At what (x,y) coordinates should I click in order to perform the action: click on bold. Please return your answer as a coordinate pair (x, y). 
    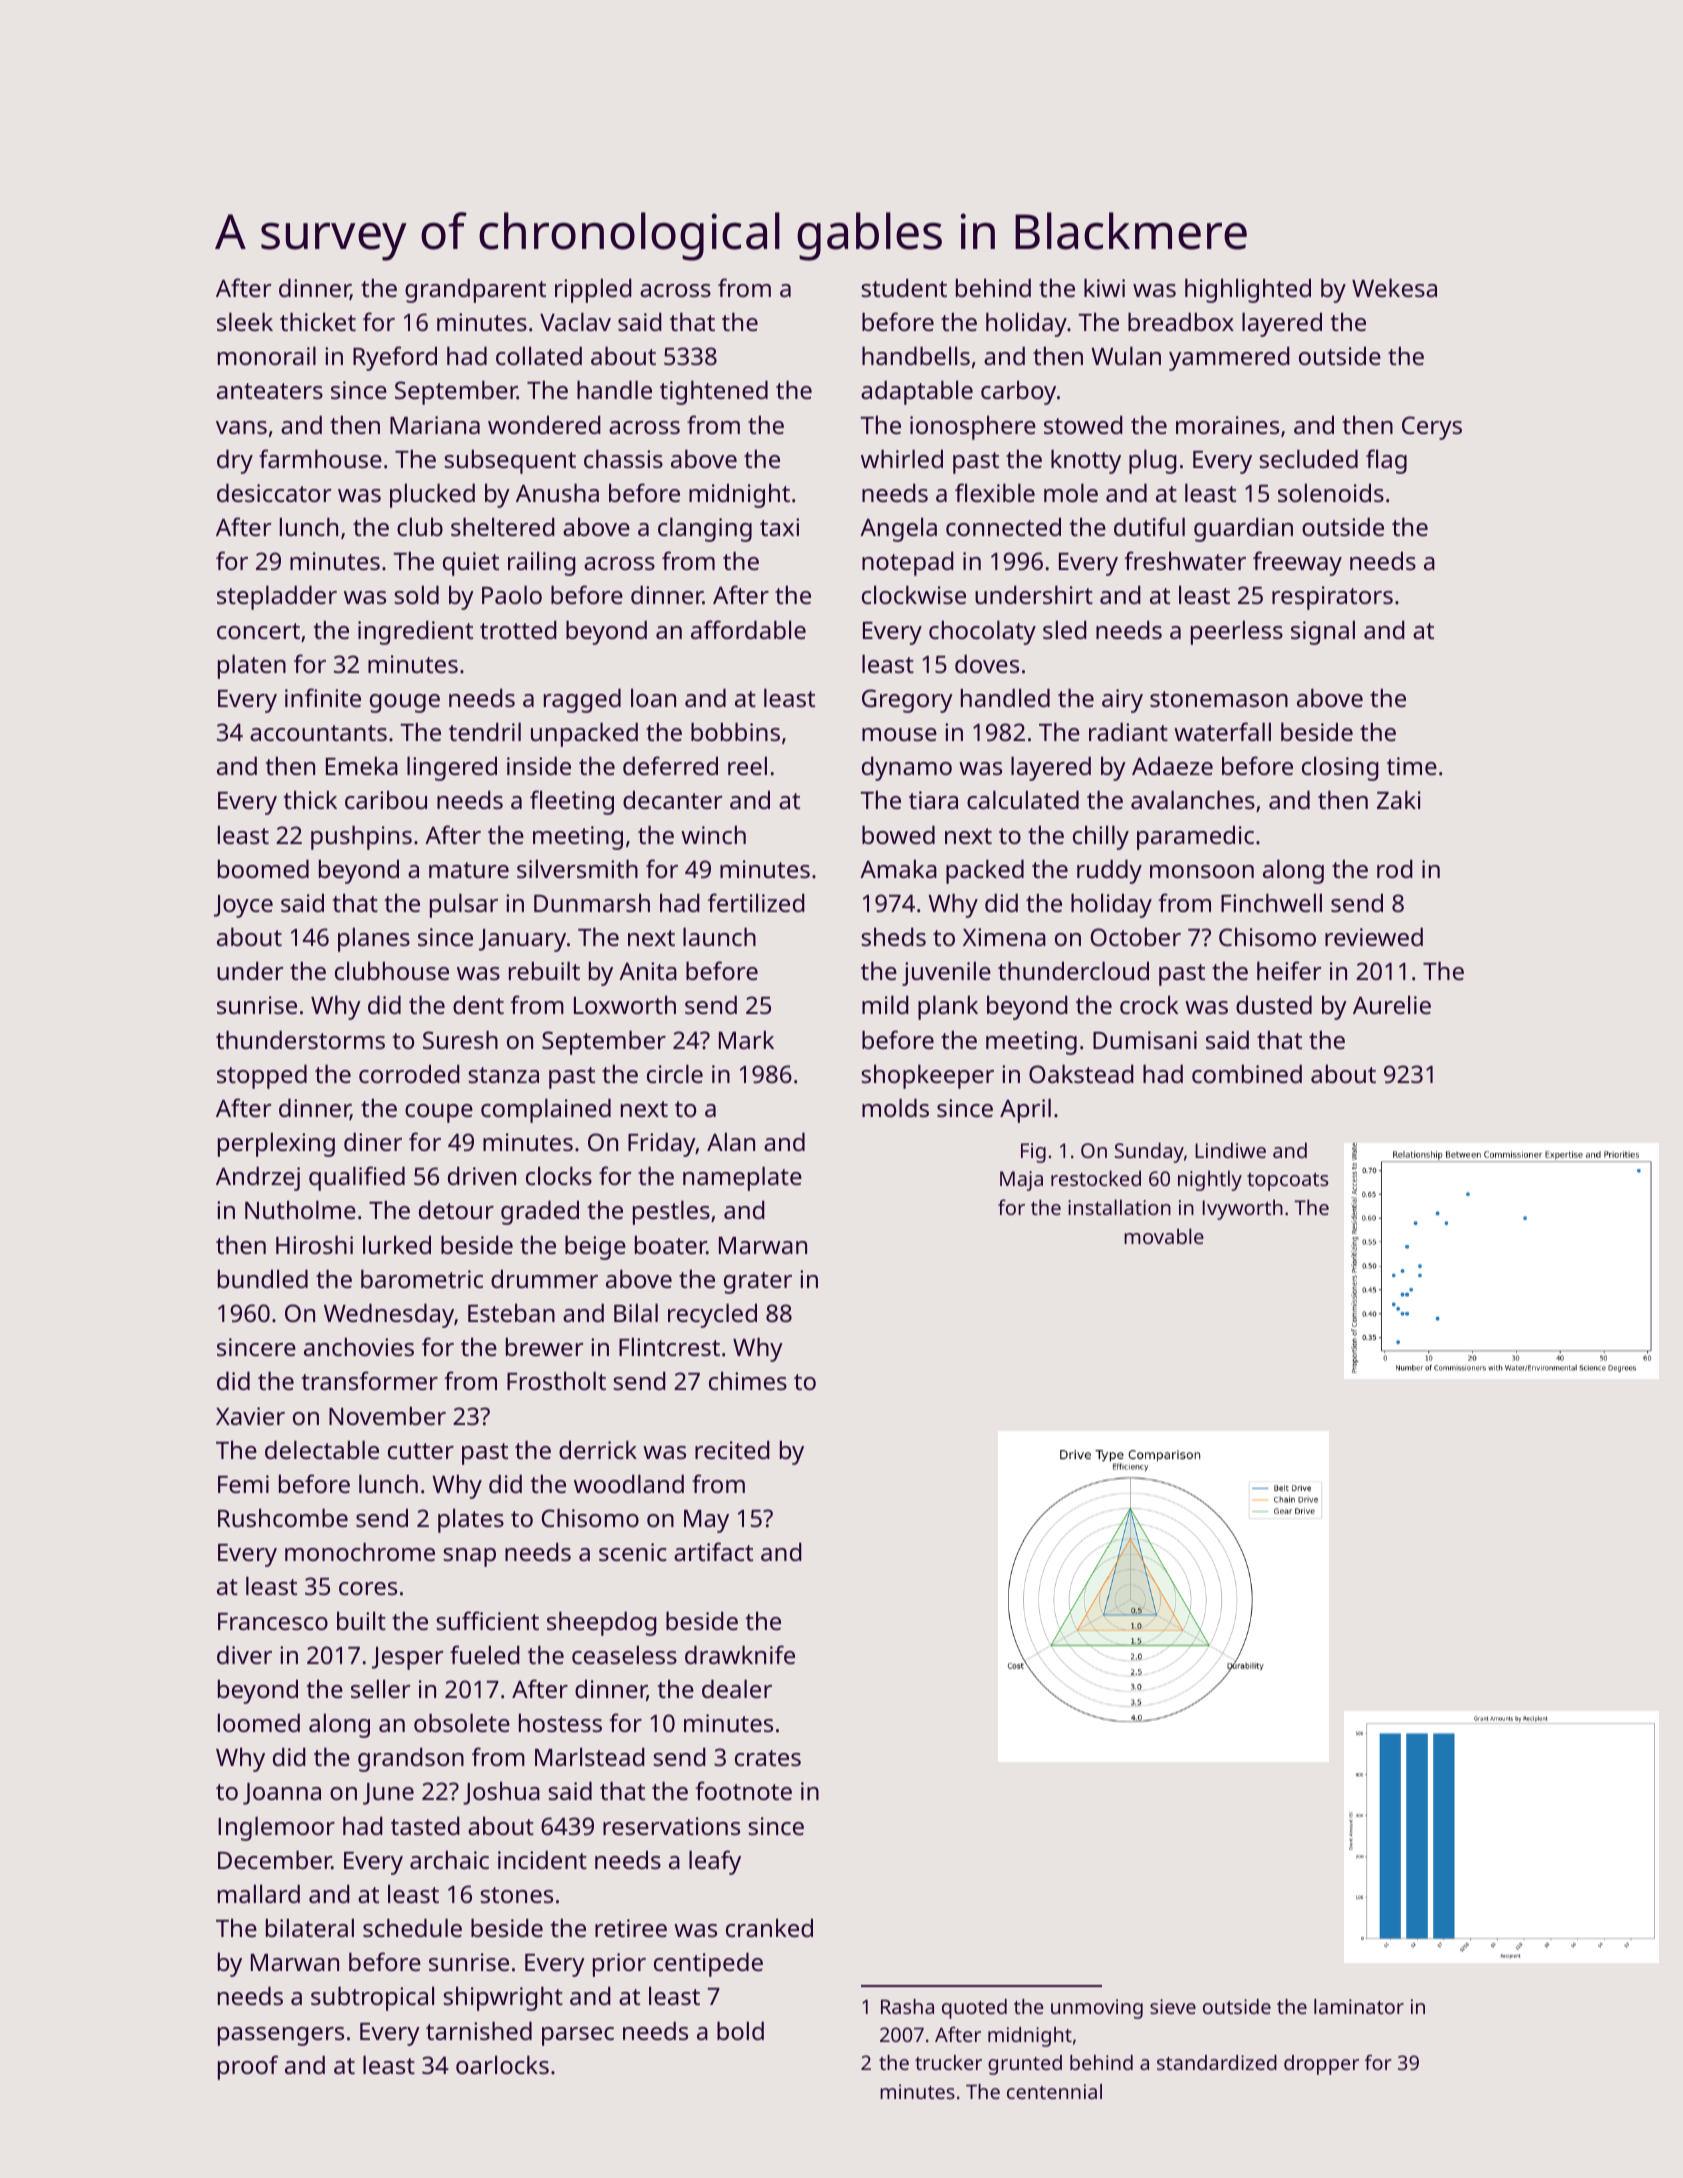
    Looking at the image, I should click on (740, 2030).
